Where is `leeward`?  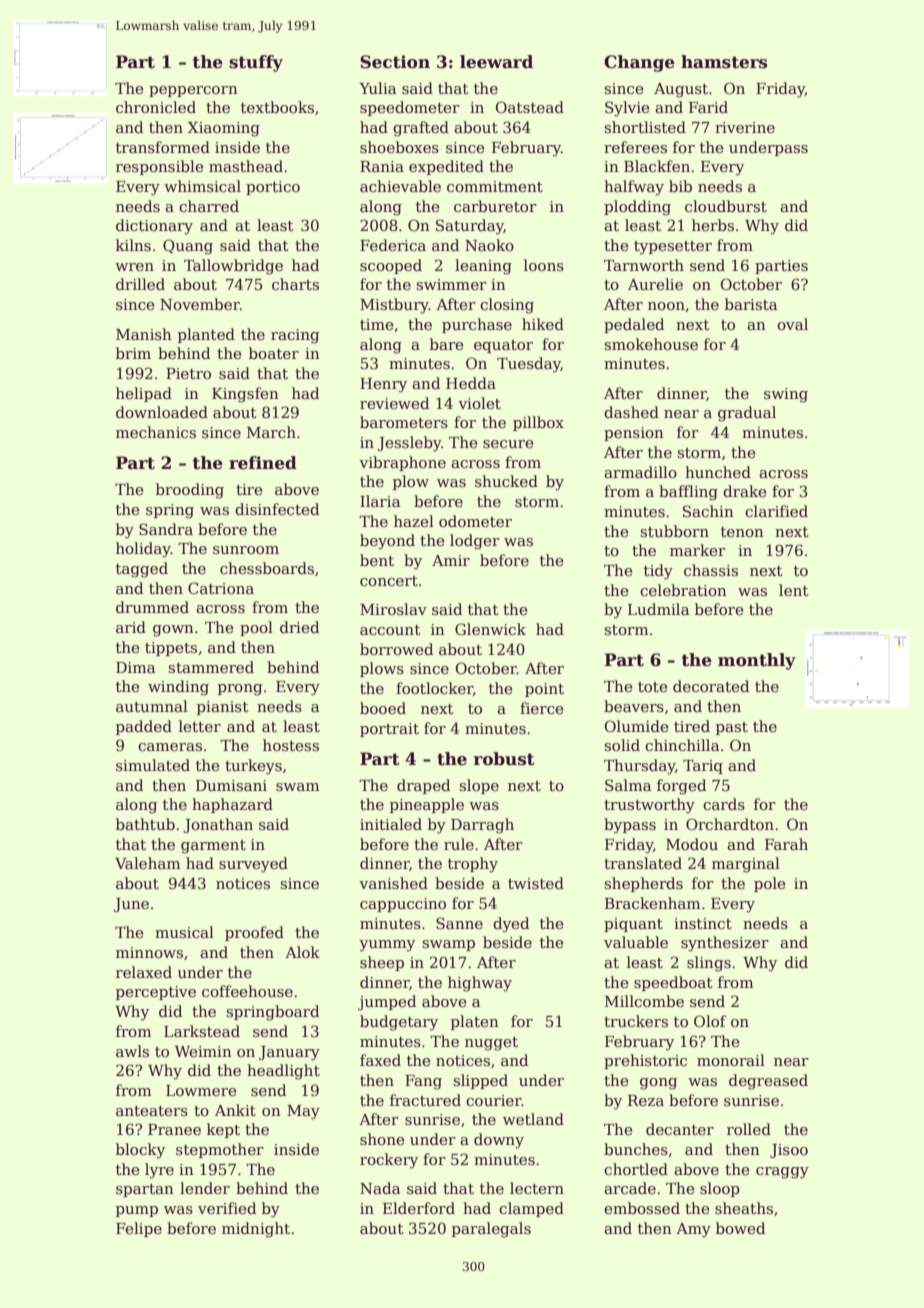 leeward is located at coordinates (496, 62).
